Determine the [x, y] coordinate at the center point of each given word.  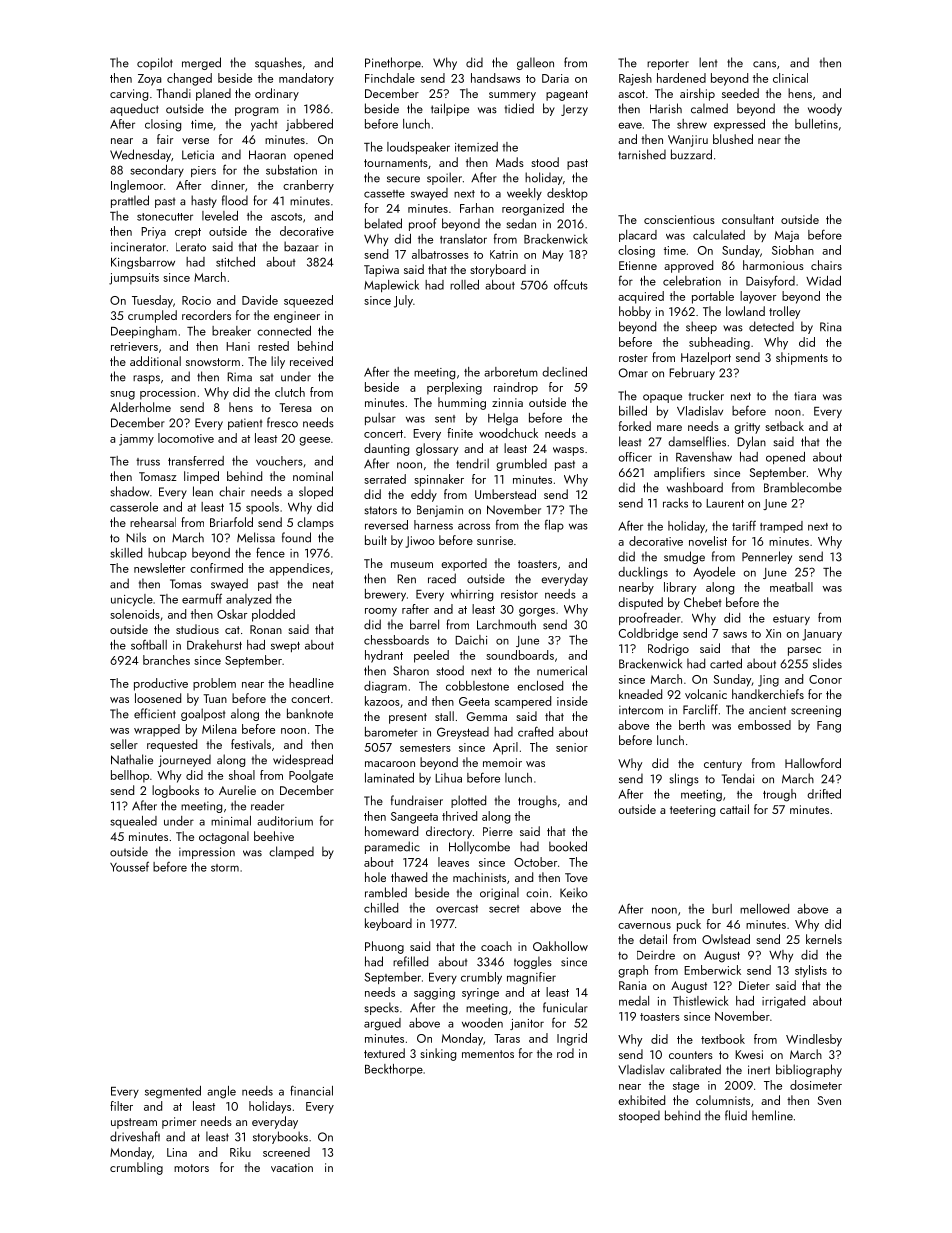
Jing [768, 681]
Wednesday [140, 155]
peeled [431, 656]
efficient [155, 713]
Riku [240, 1152]
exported [464, 564]
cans [764, 64]
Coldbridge [648, 634]
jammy [136, 440]
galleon [535, 63]
